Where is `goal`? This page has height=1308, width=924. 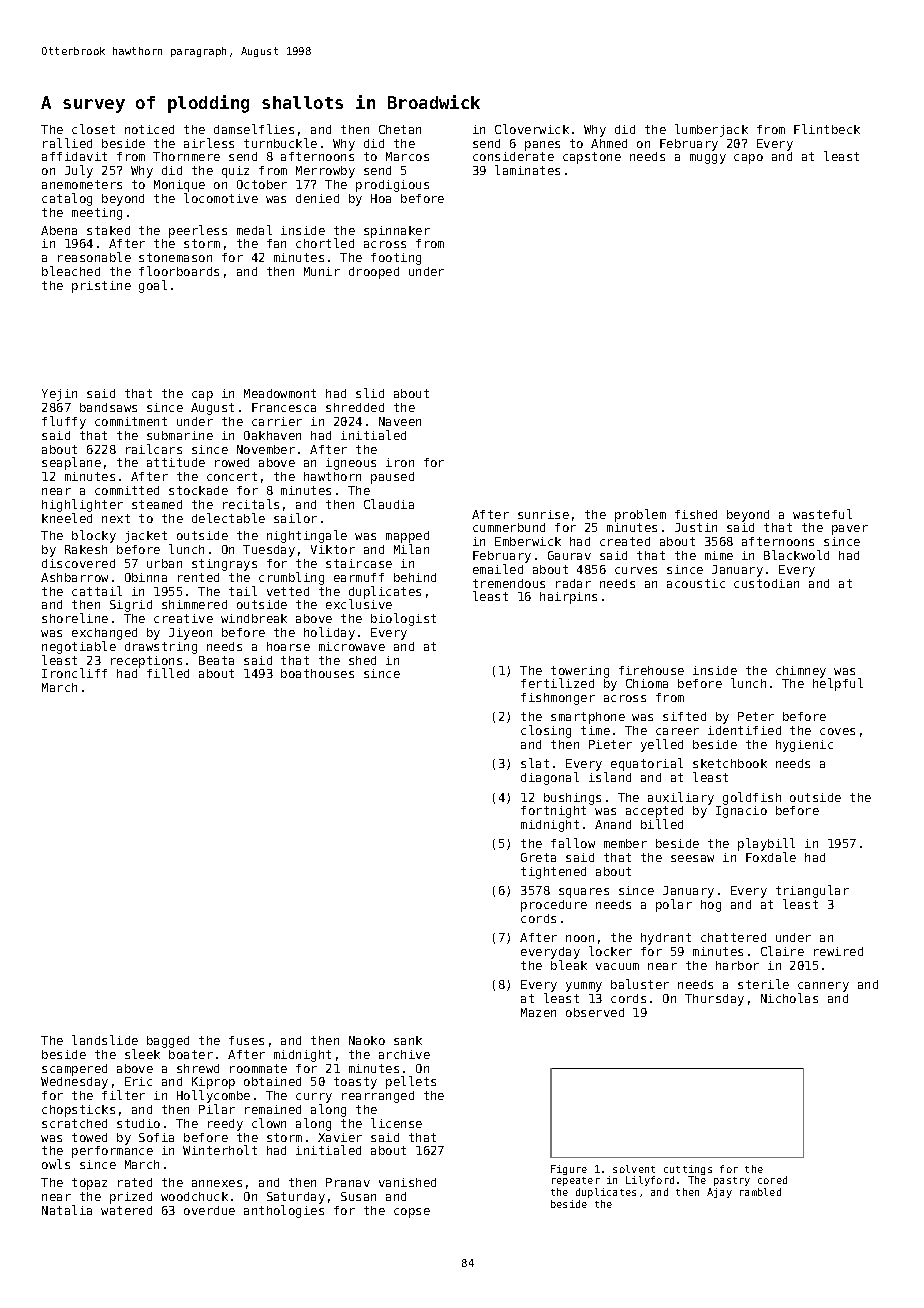 goal is located at coordinates (153, 286).
